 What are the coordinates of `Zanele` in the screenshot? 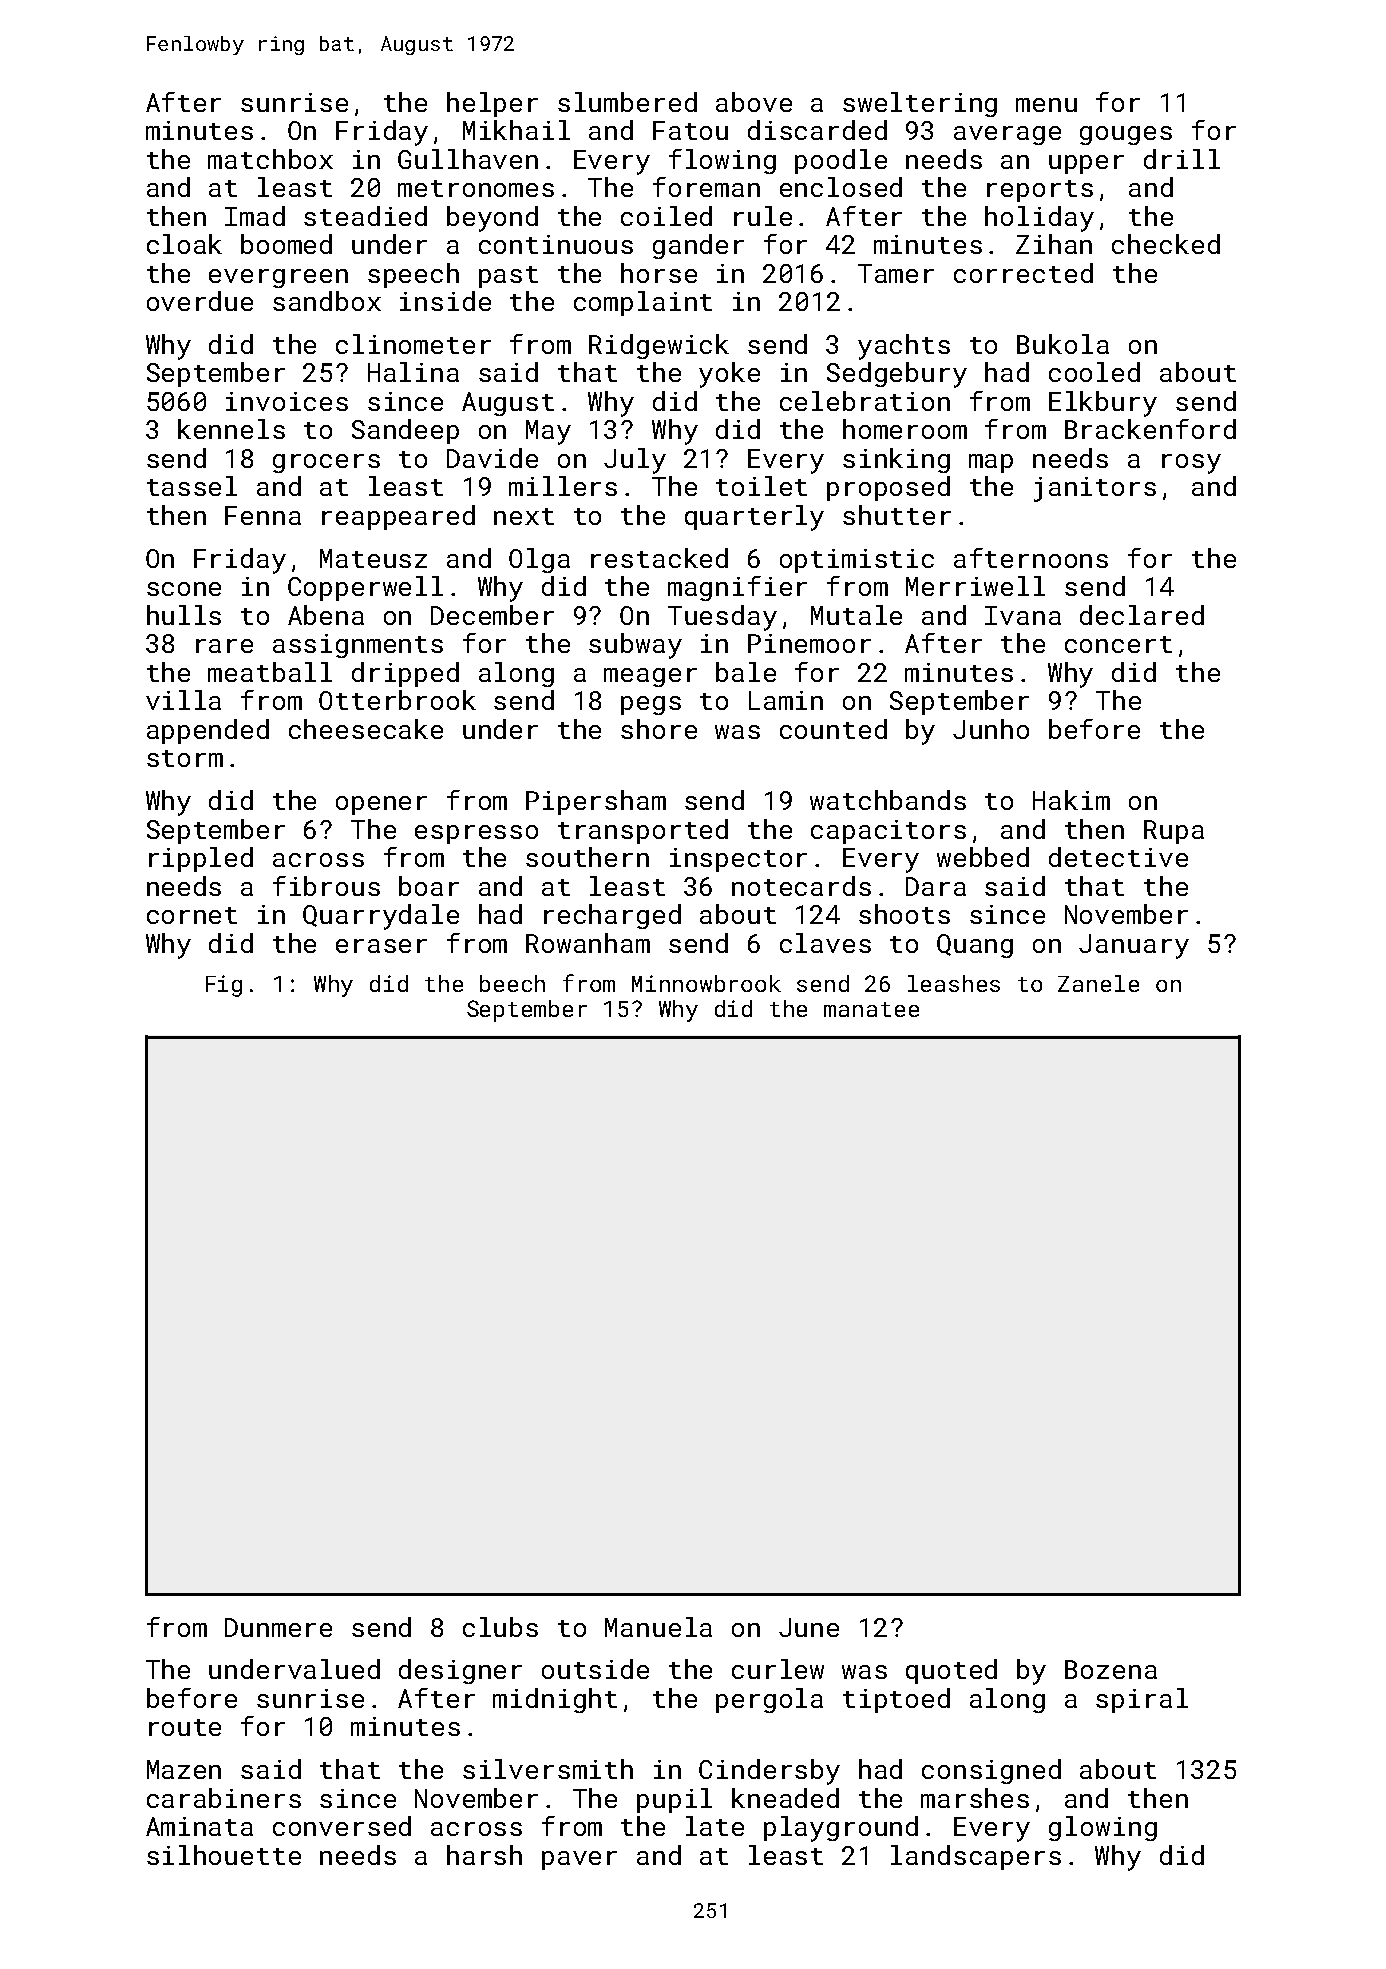 It's located at (1098, 983).
